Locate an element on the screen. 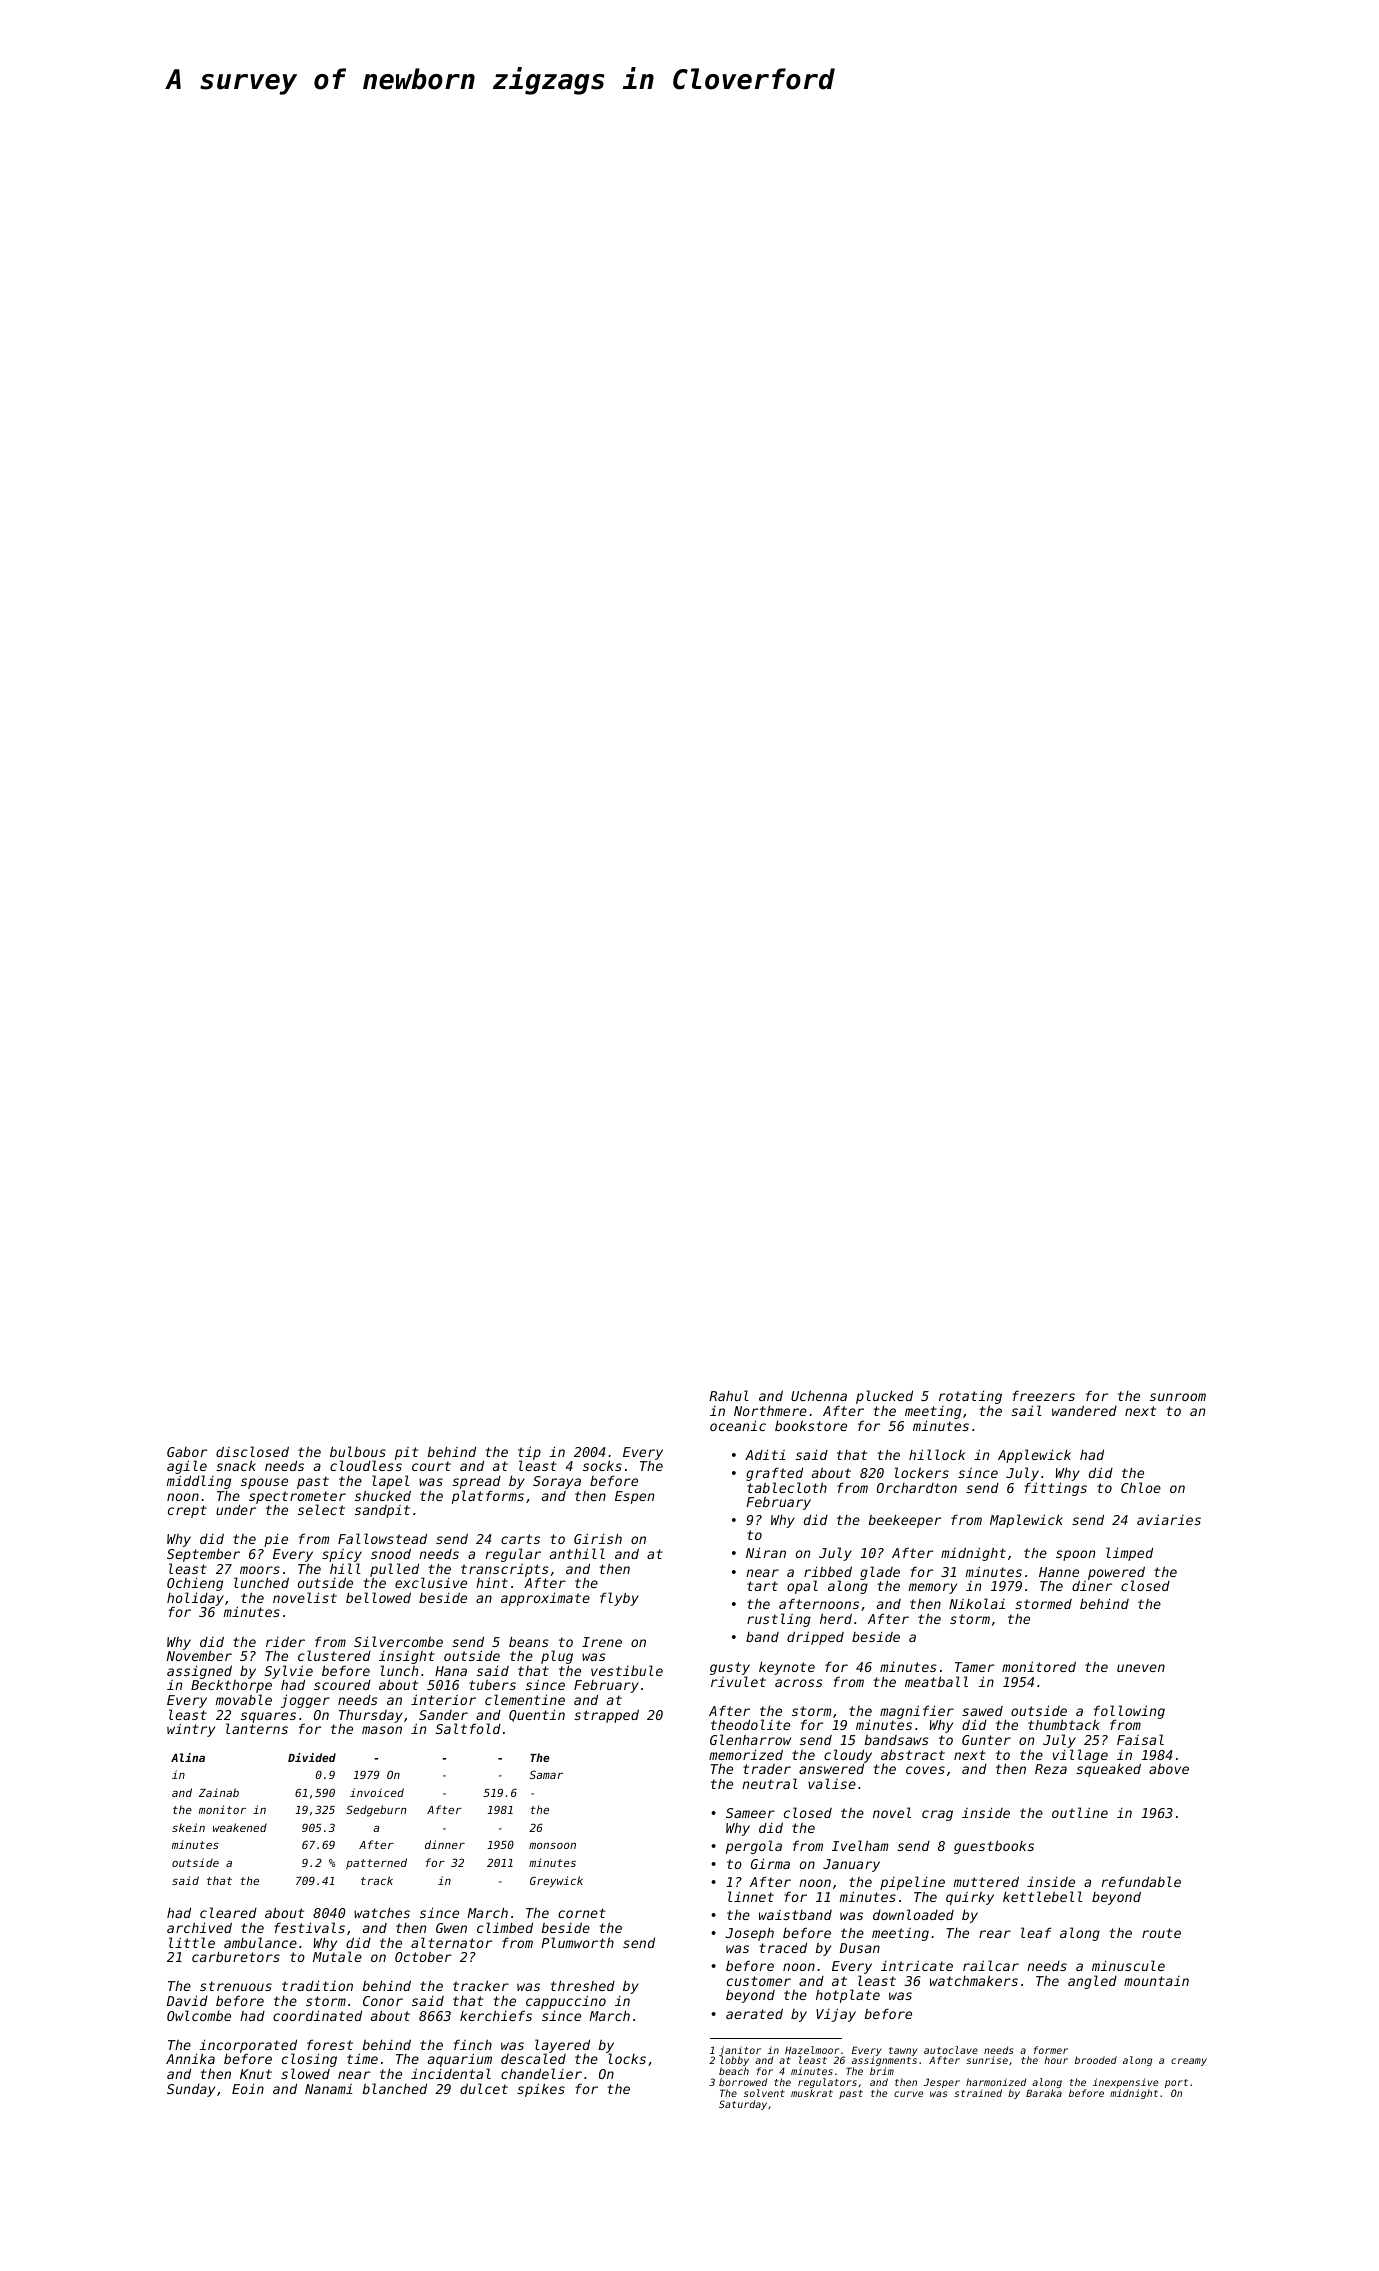 The height and width of the screenshot is (2271, 1379). memory is located at coordinates (933, 1588).
